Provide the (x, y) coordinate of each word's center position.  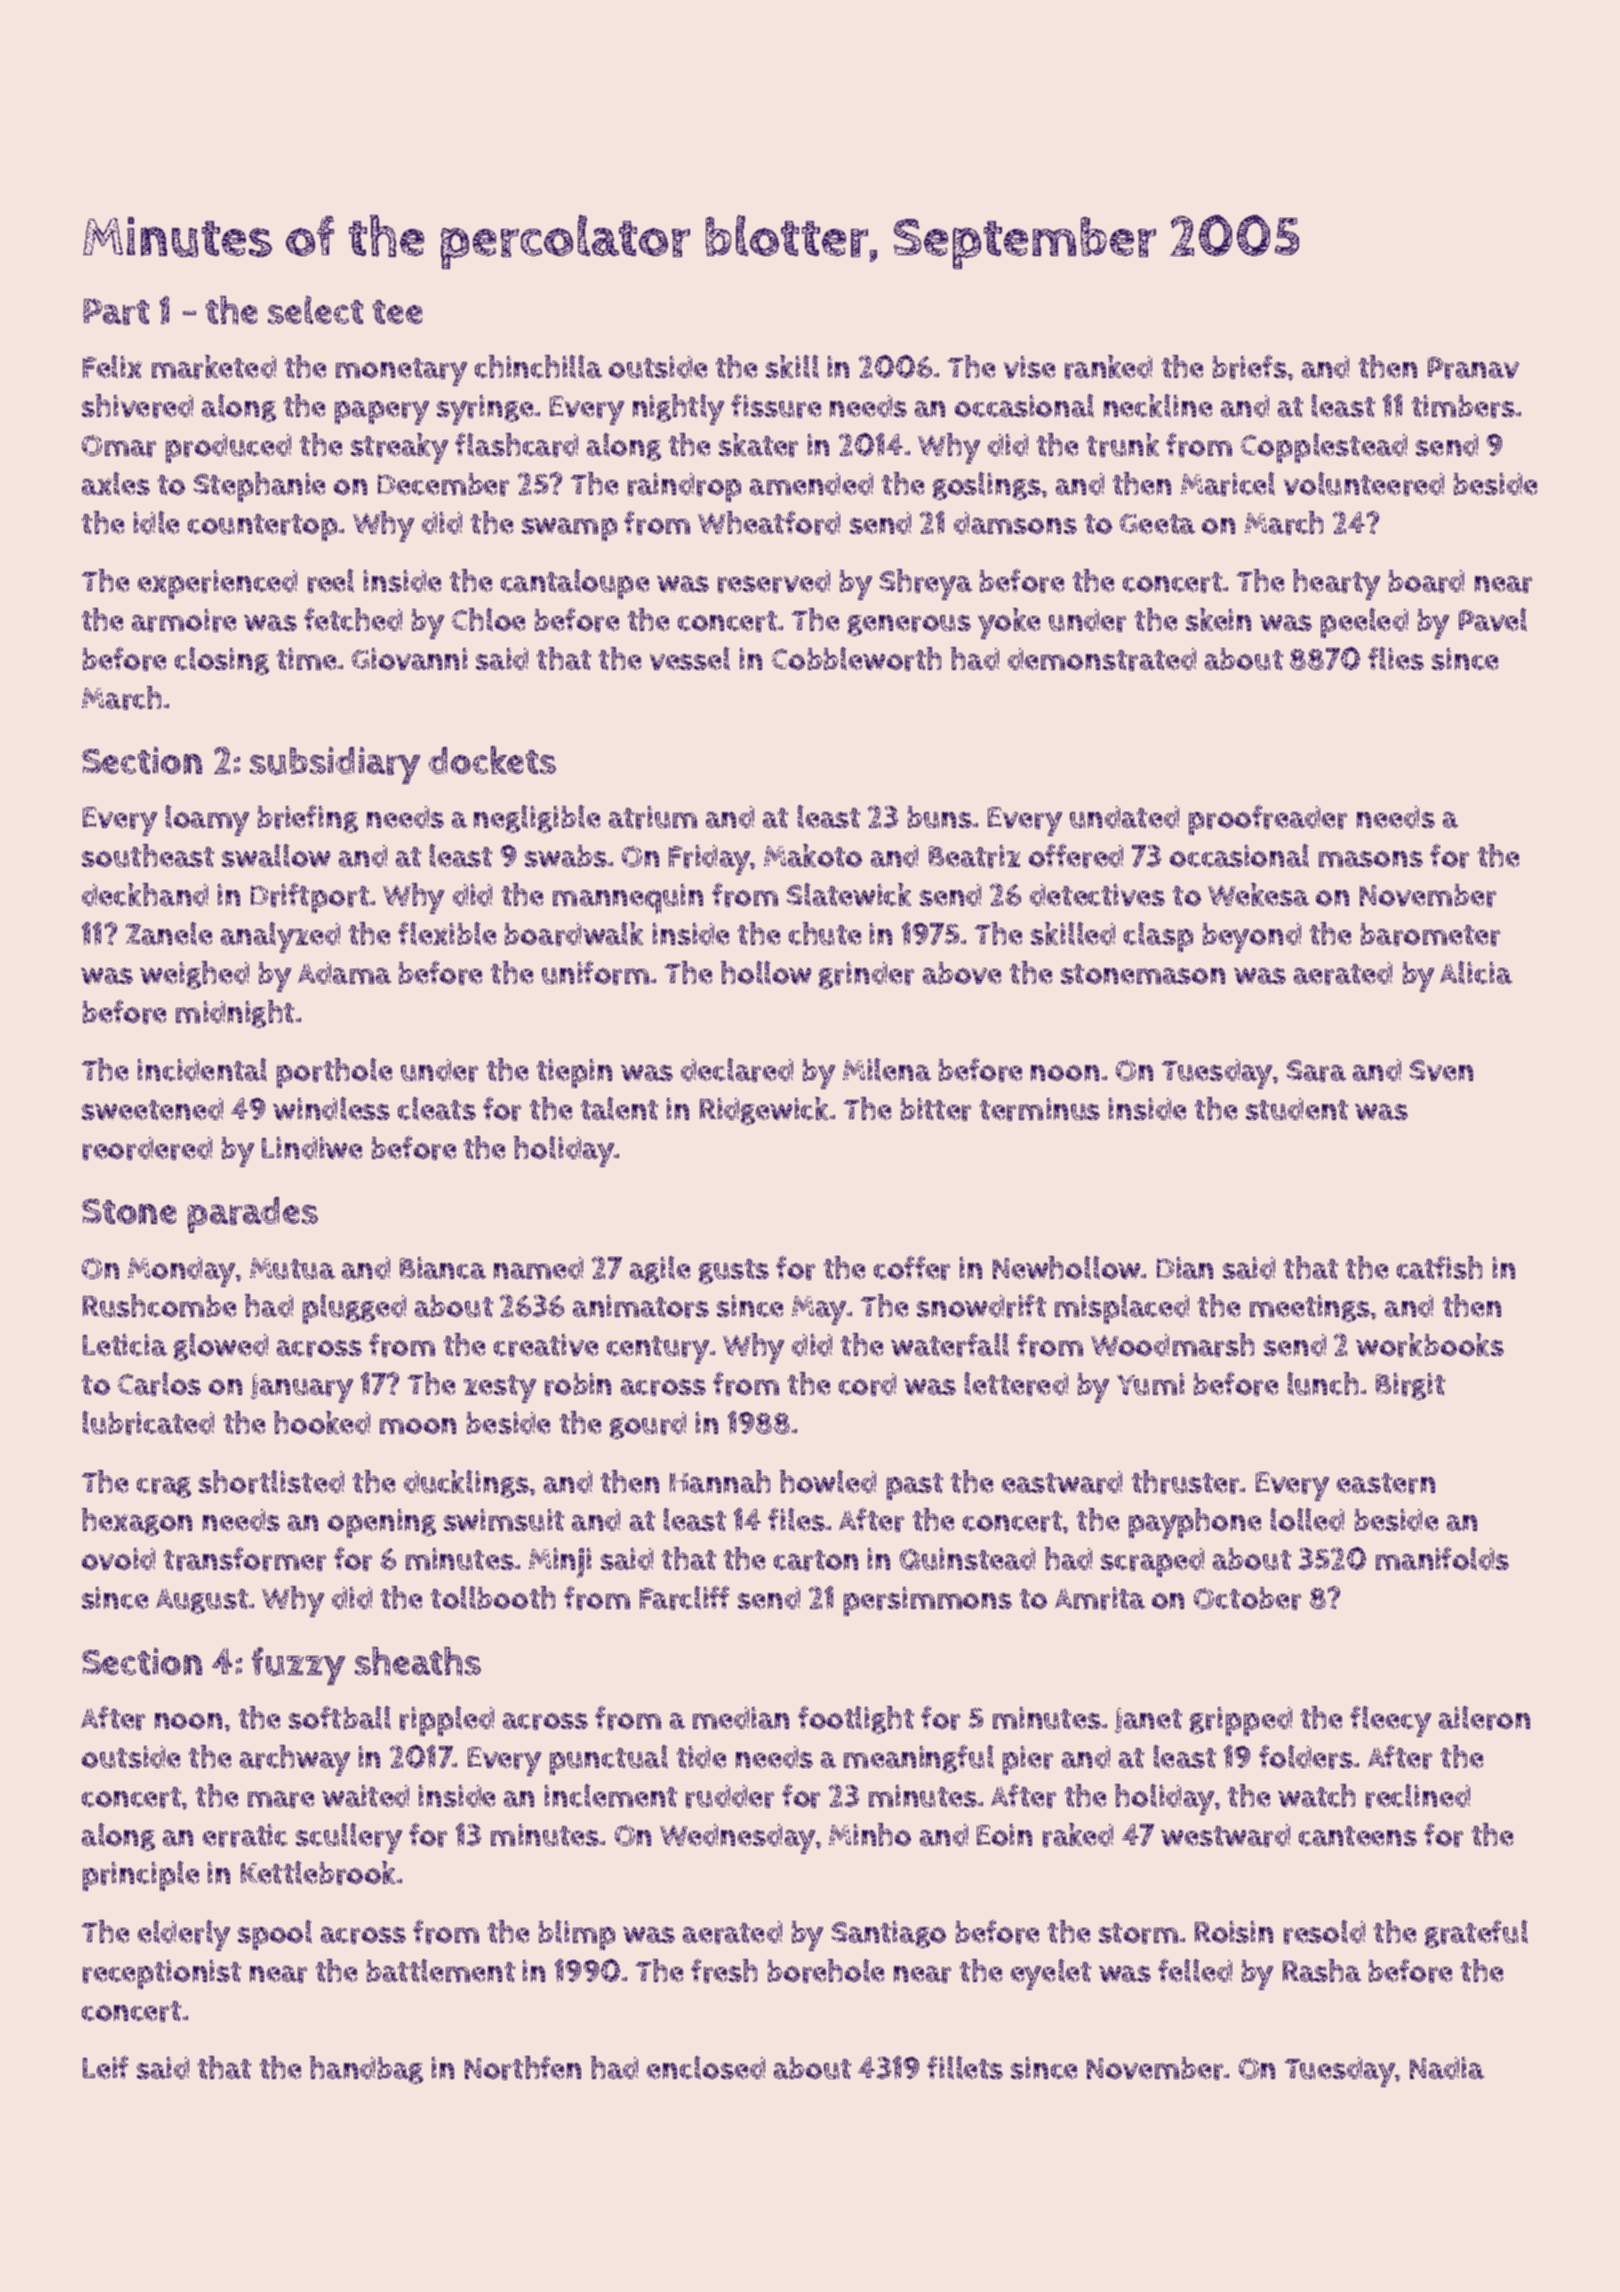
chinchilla (538, 366)
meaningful (919, 1759)
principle (141, 1876)
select (315, 310)
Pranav (1473, 368)
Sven (1441, 1070)
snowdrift (981, 1306)
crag (164, 1487)
